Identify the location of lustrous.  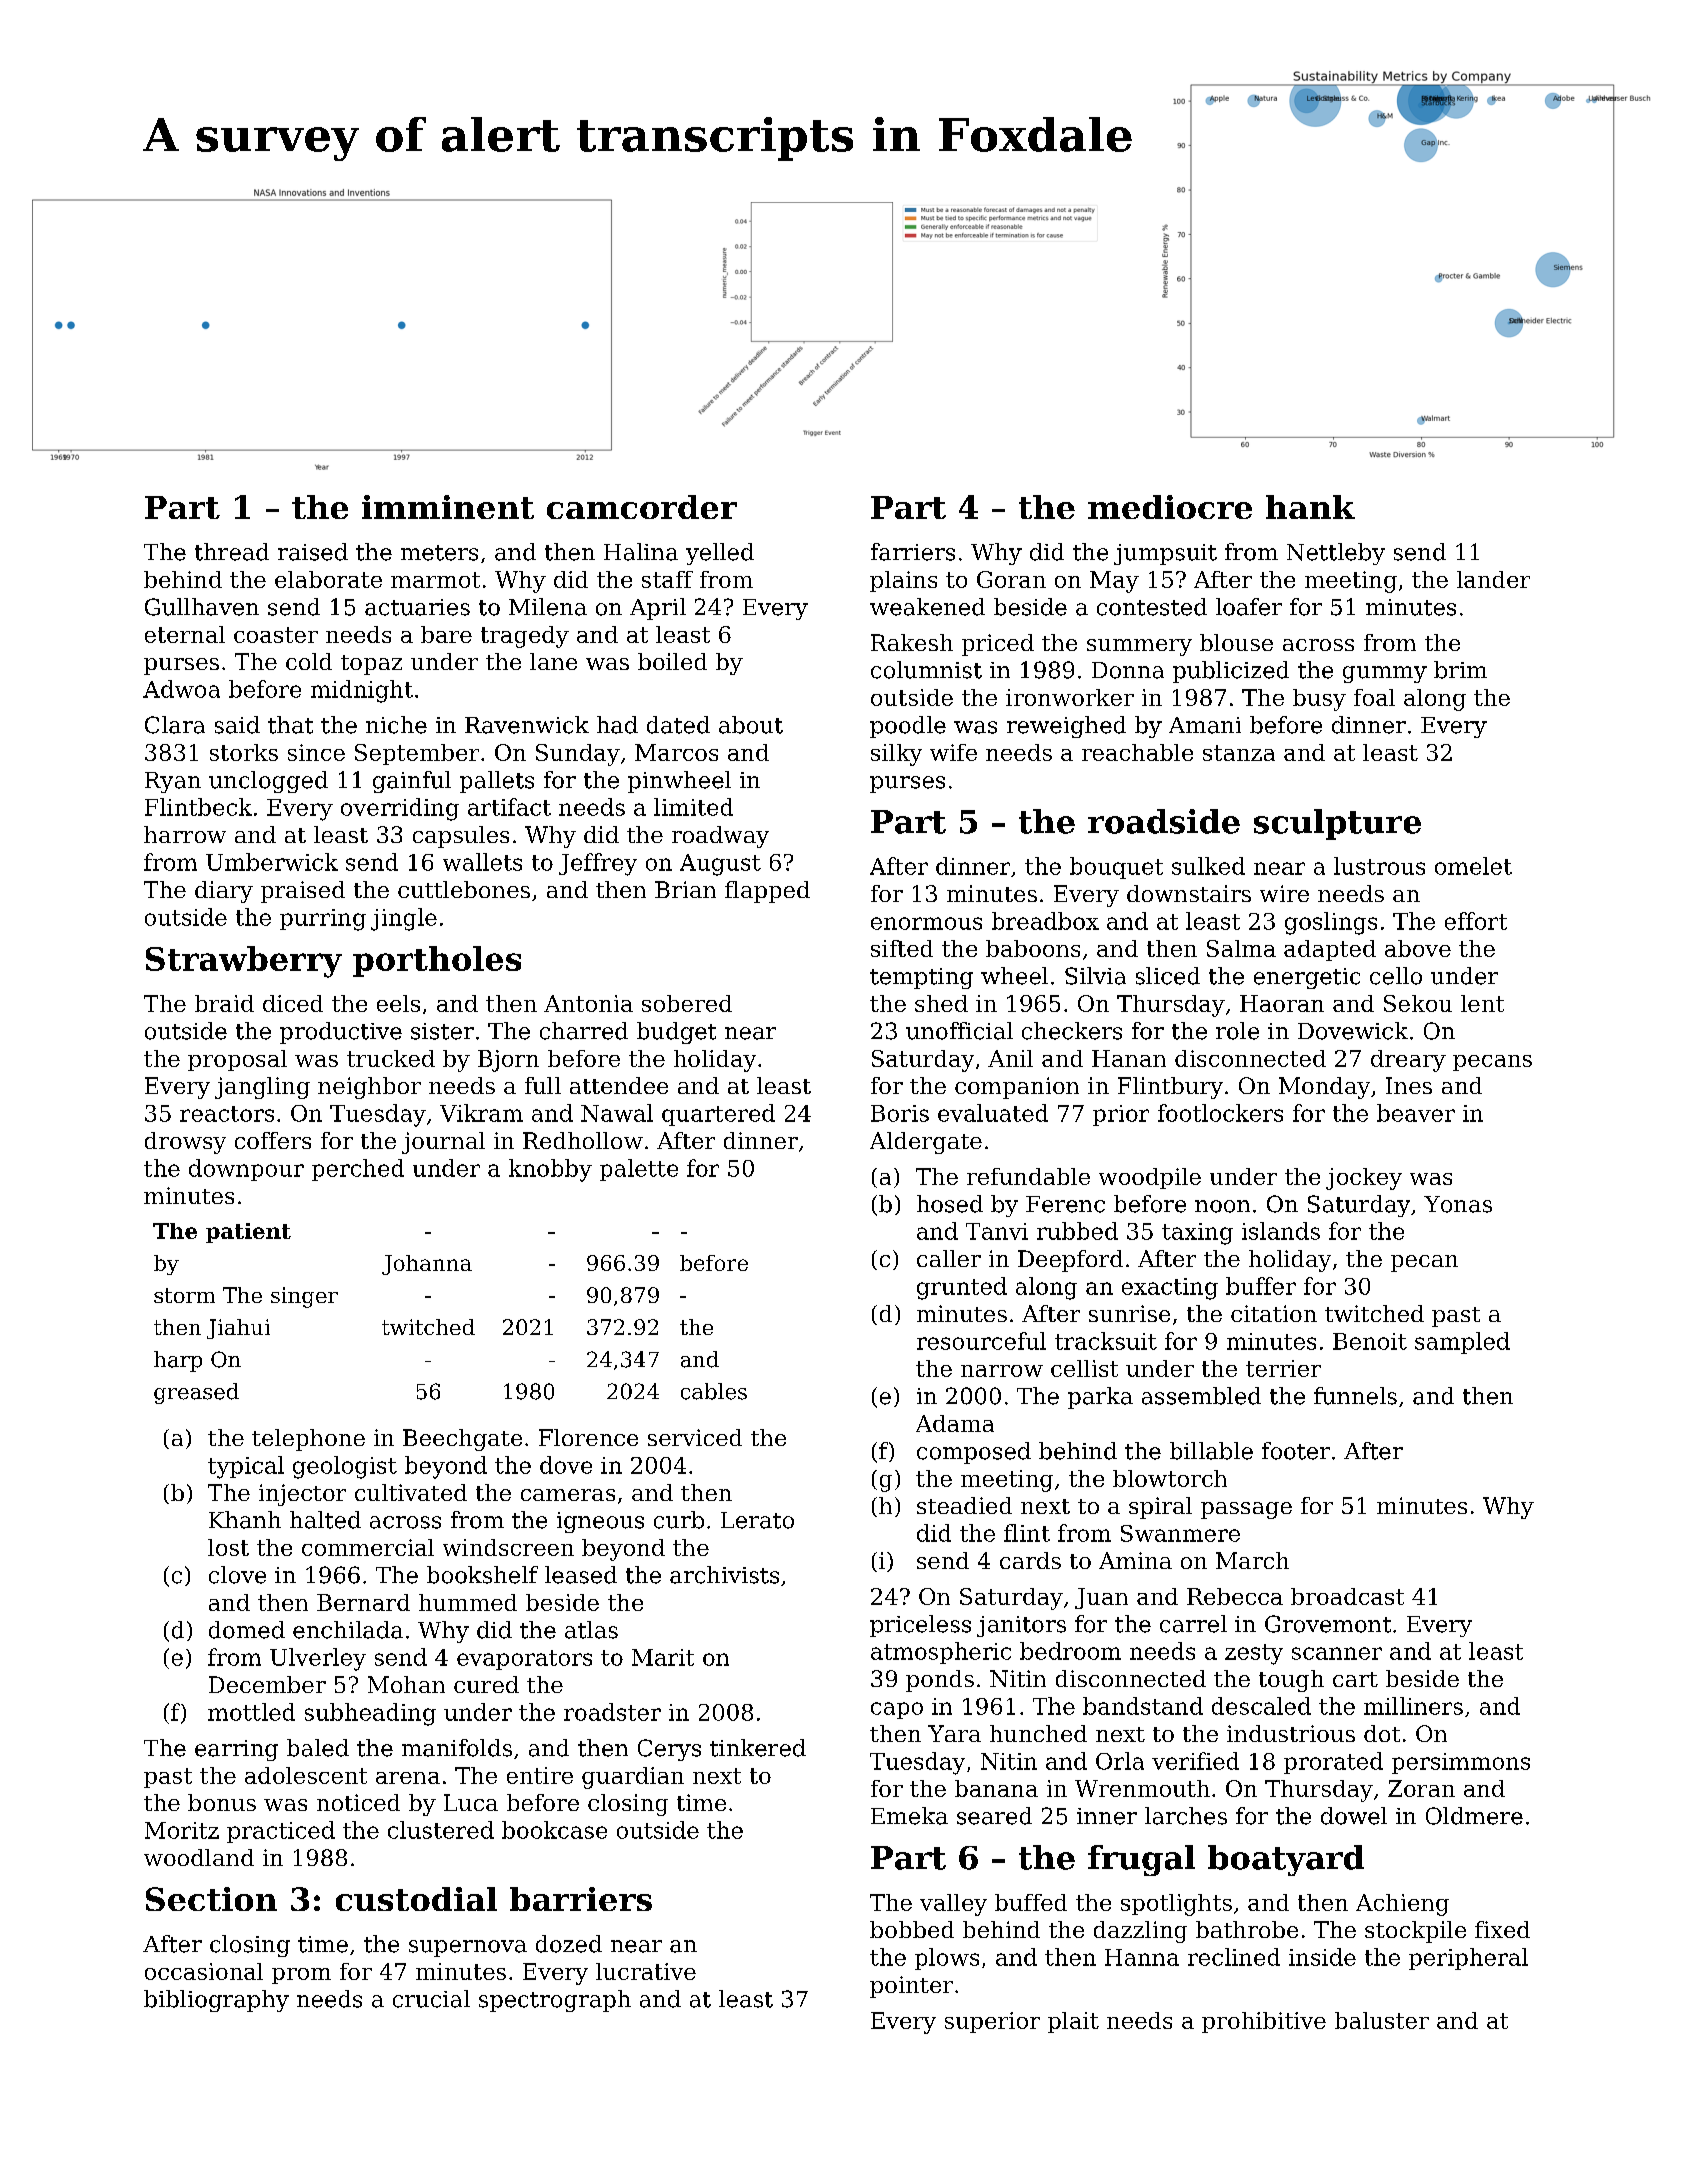
(1379, 866).
